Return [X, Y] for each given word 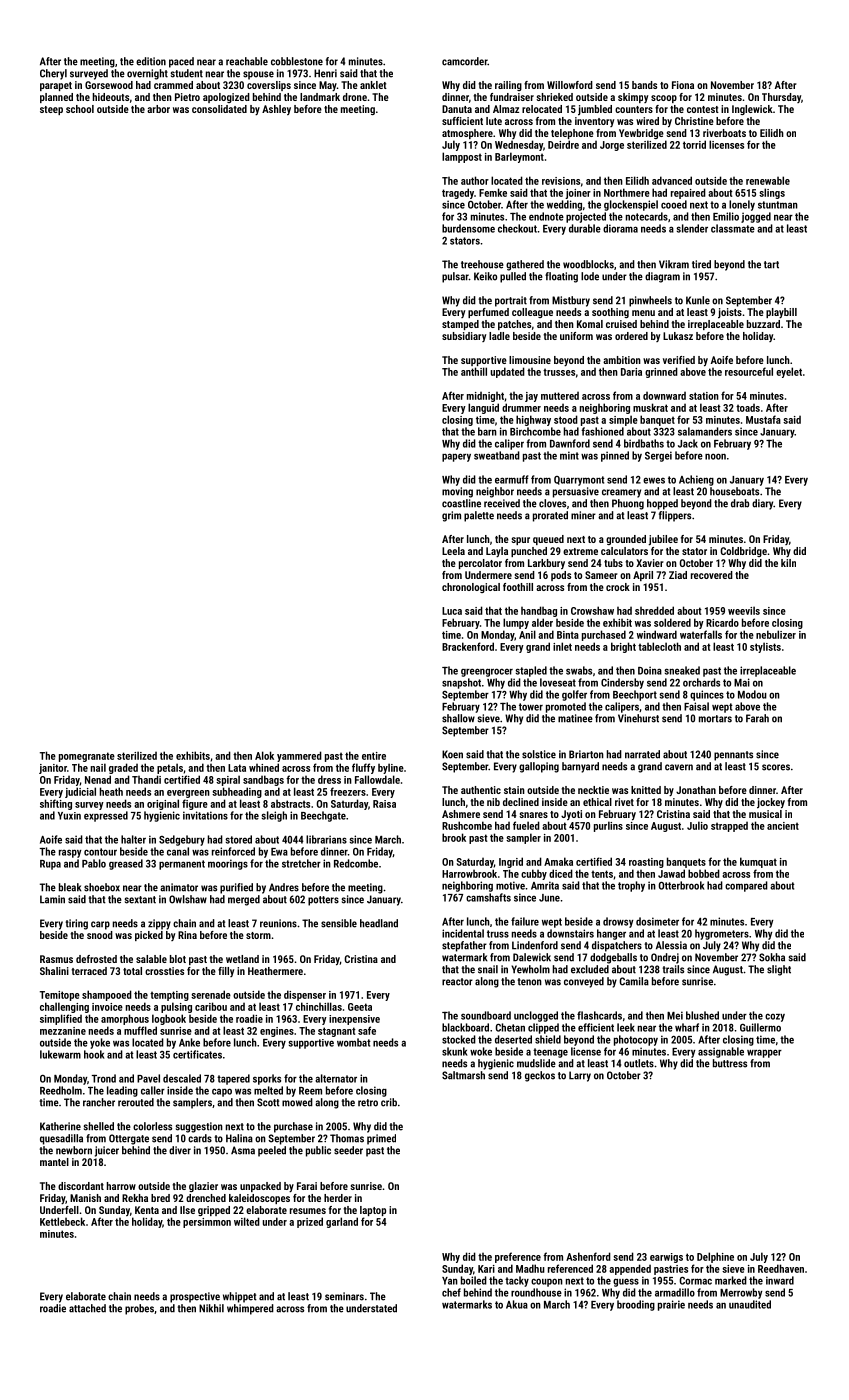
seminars [344, 1296]
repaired [688, 193]
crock [618, 587]
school [80, 109]
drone [355, 97]
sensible [339, 923]
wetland [242, 959]
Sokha [772, 957]
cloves [552, 503]
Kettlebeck [62, 1221]
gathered [525, 265]
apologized [226, 98]
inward [780, 1280]
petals [170, 768]
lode [590, 276]
